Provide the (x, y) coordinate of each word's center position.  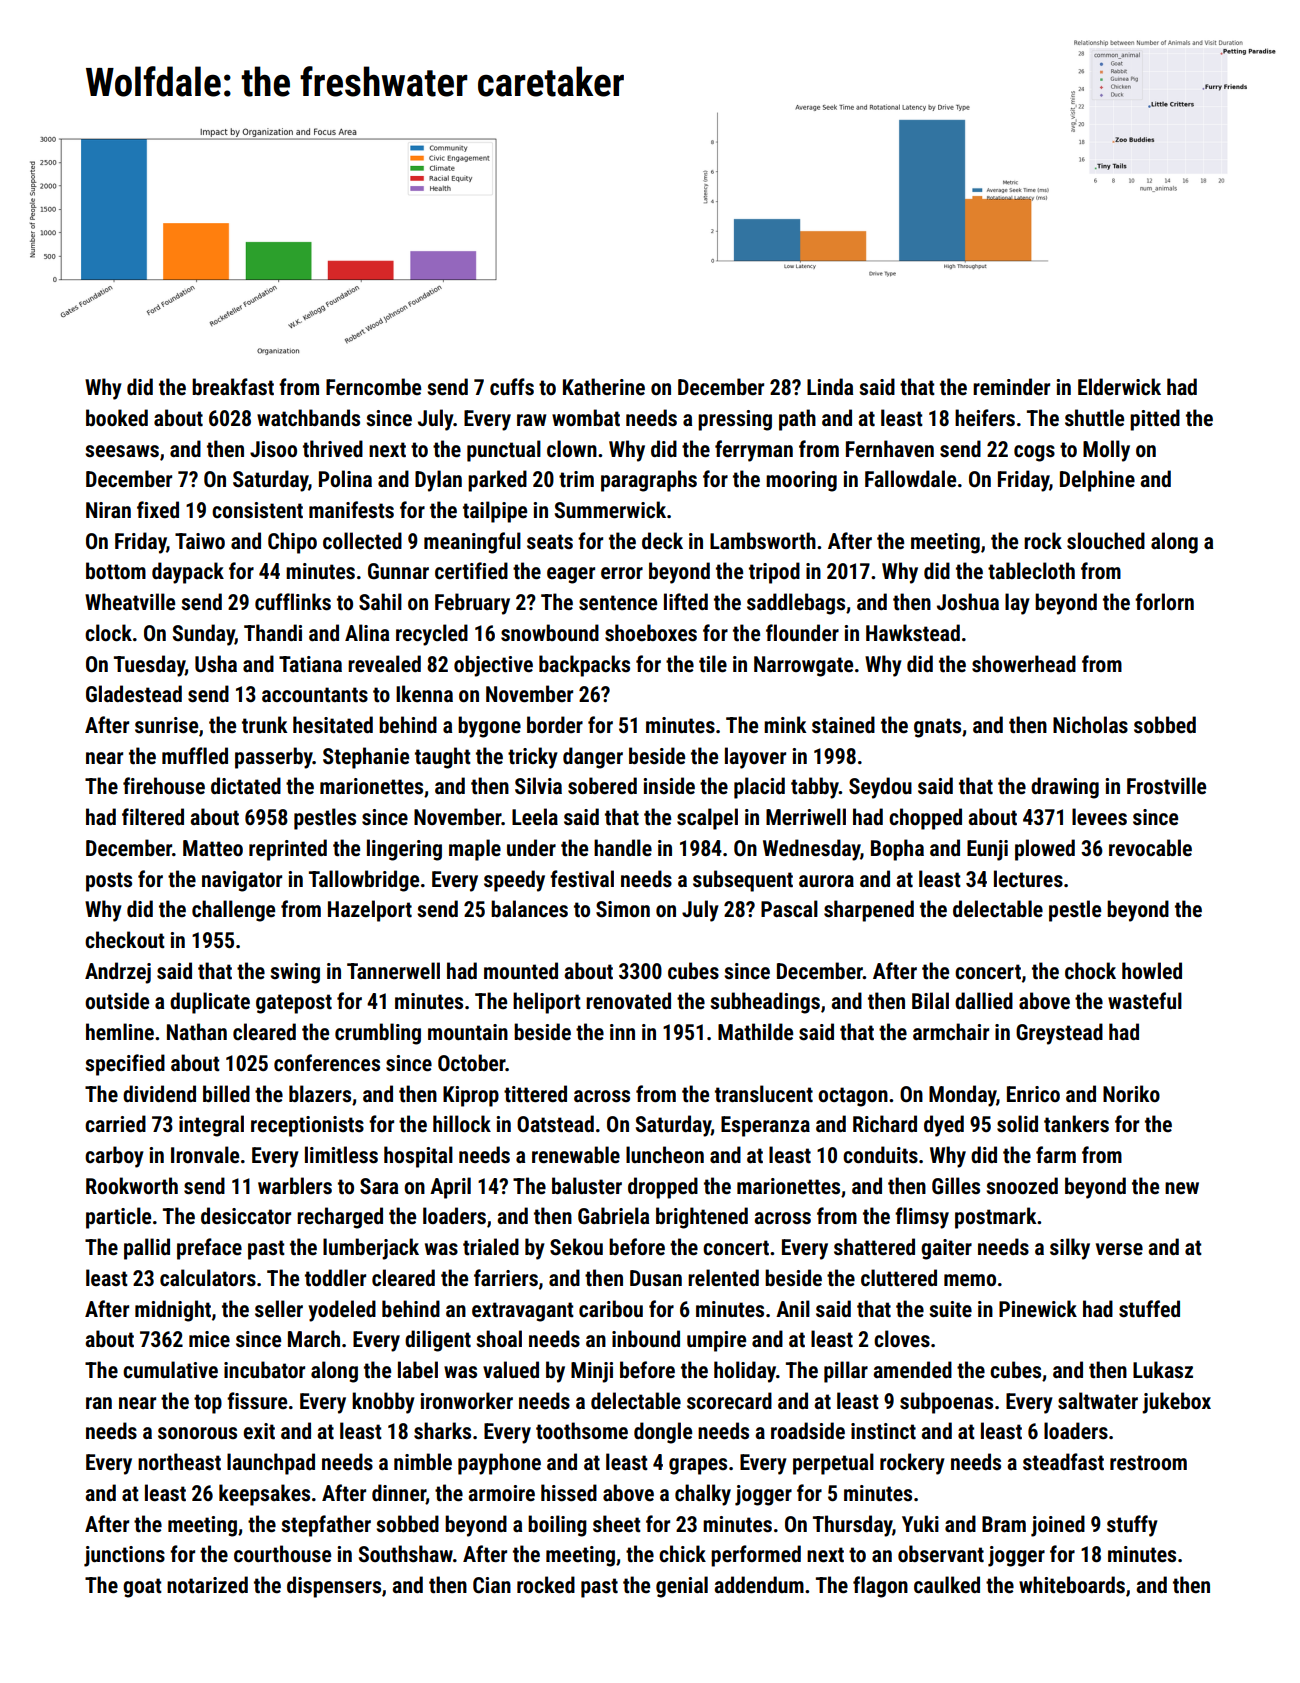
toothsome (582, 1431)
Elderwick (1119, 387)
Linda (830, 386)
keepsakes (264, 1495)
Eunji (987, 850)
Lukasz (1163, 1369)
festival (582, 879)
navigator (242, 881)
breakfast (233, 387)
